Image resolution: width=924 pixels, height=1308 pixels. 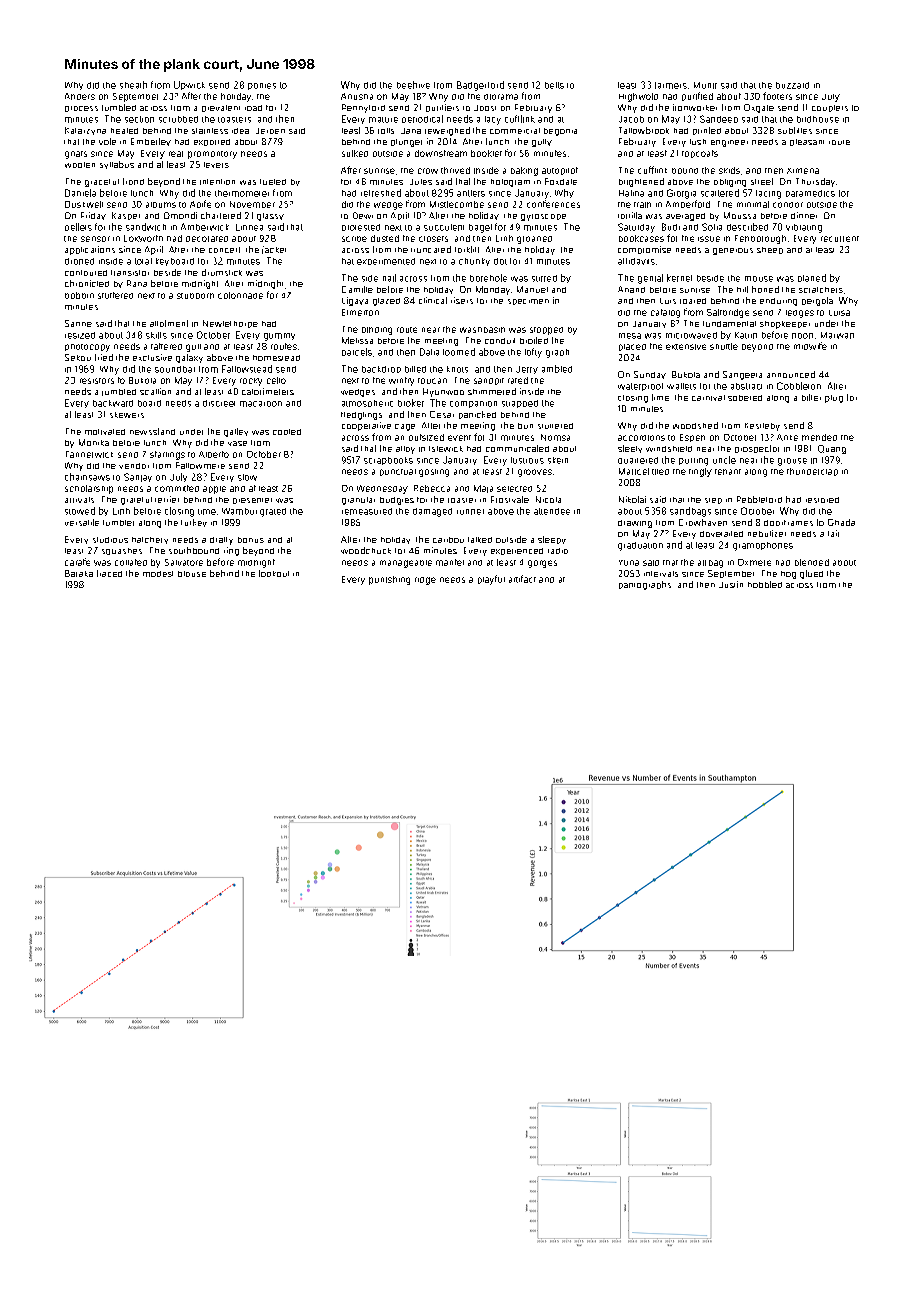 I want to click on footers, so click(x=777, y=96).
